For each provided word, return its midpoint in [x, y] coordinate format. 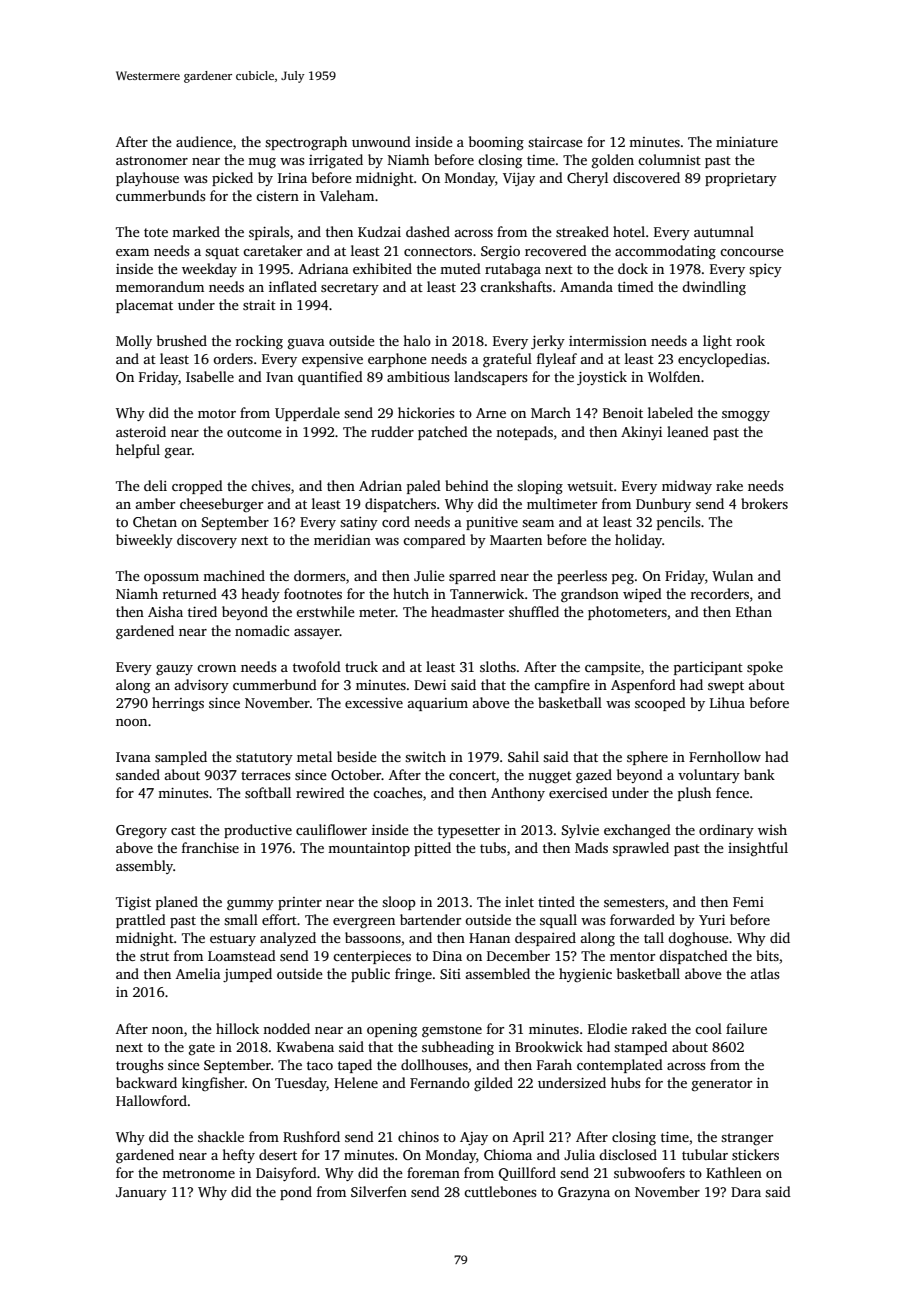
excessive [374, 703]
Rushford [311, 1136]
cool [708, 1028]
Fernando [440, 1082]
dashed [428, 231]
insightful [758, 849]
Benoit [623, 413]
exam [132, 252]
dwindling [714, 288]
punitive [492, 523]
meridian [342, 539]
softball [268, 792]
